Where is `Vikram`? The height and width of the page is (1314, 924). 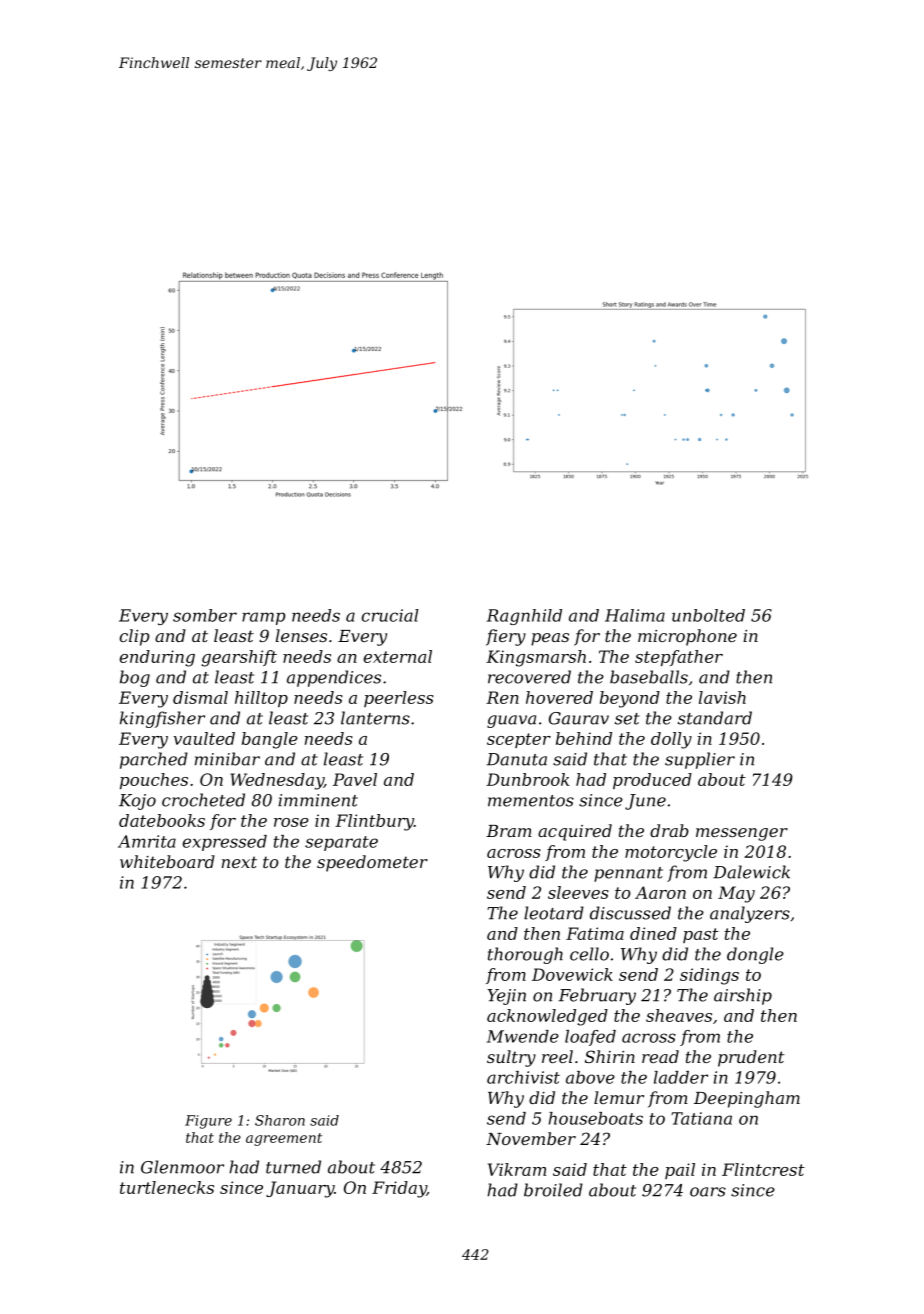 Vikram is located at coordinates (517, 1169).
